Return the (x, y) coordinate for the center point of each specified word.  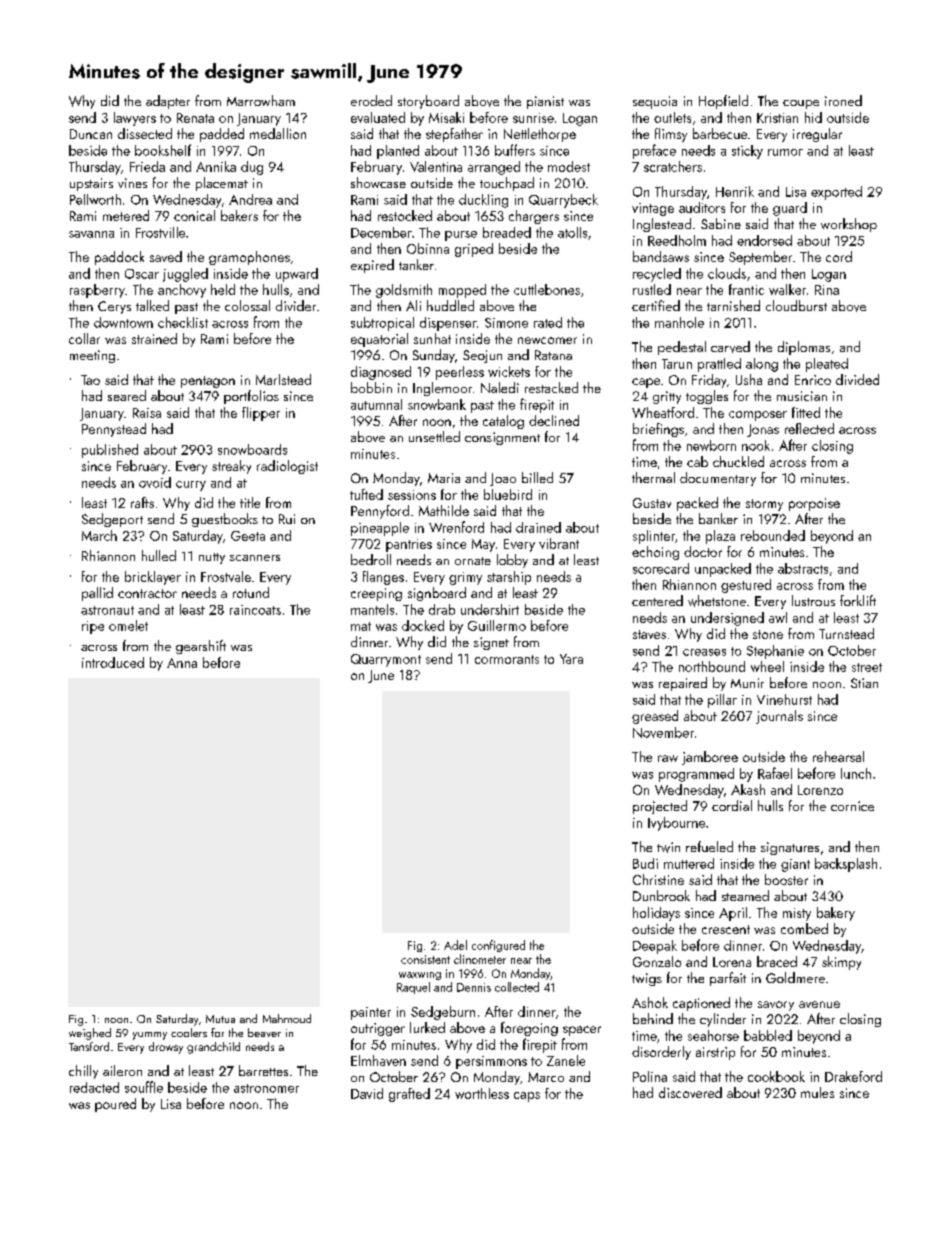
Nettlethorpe (540, 135)
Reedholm (677, 240)
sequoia (655, 102)
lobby (512, 561)
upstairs (91, 184)
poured (115, 1105)
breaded (507, 232)
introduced (113, 662)
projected (660, 807)
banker (718, 518)
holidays (656, 914)
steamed (745, 895)
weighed (90, 1034)
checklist (183, 322)
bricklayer (153, 578)
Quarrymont (386, 660)
